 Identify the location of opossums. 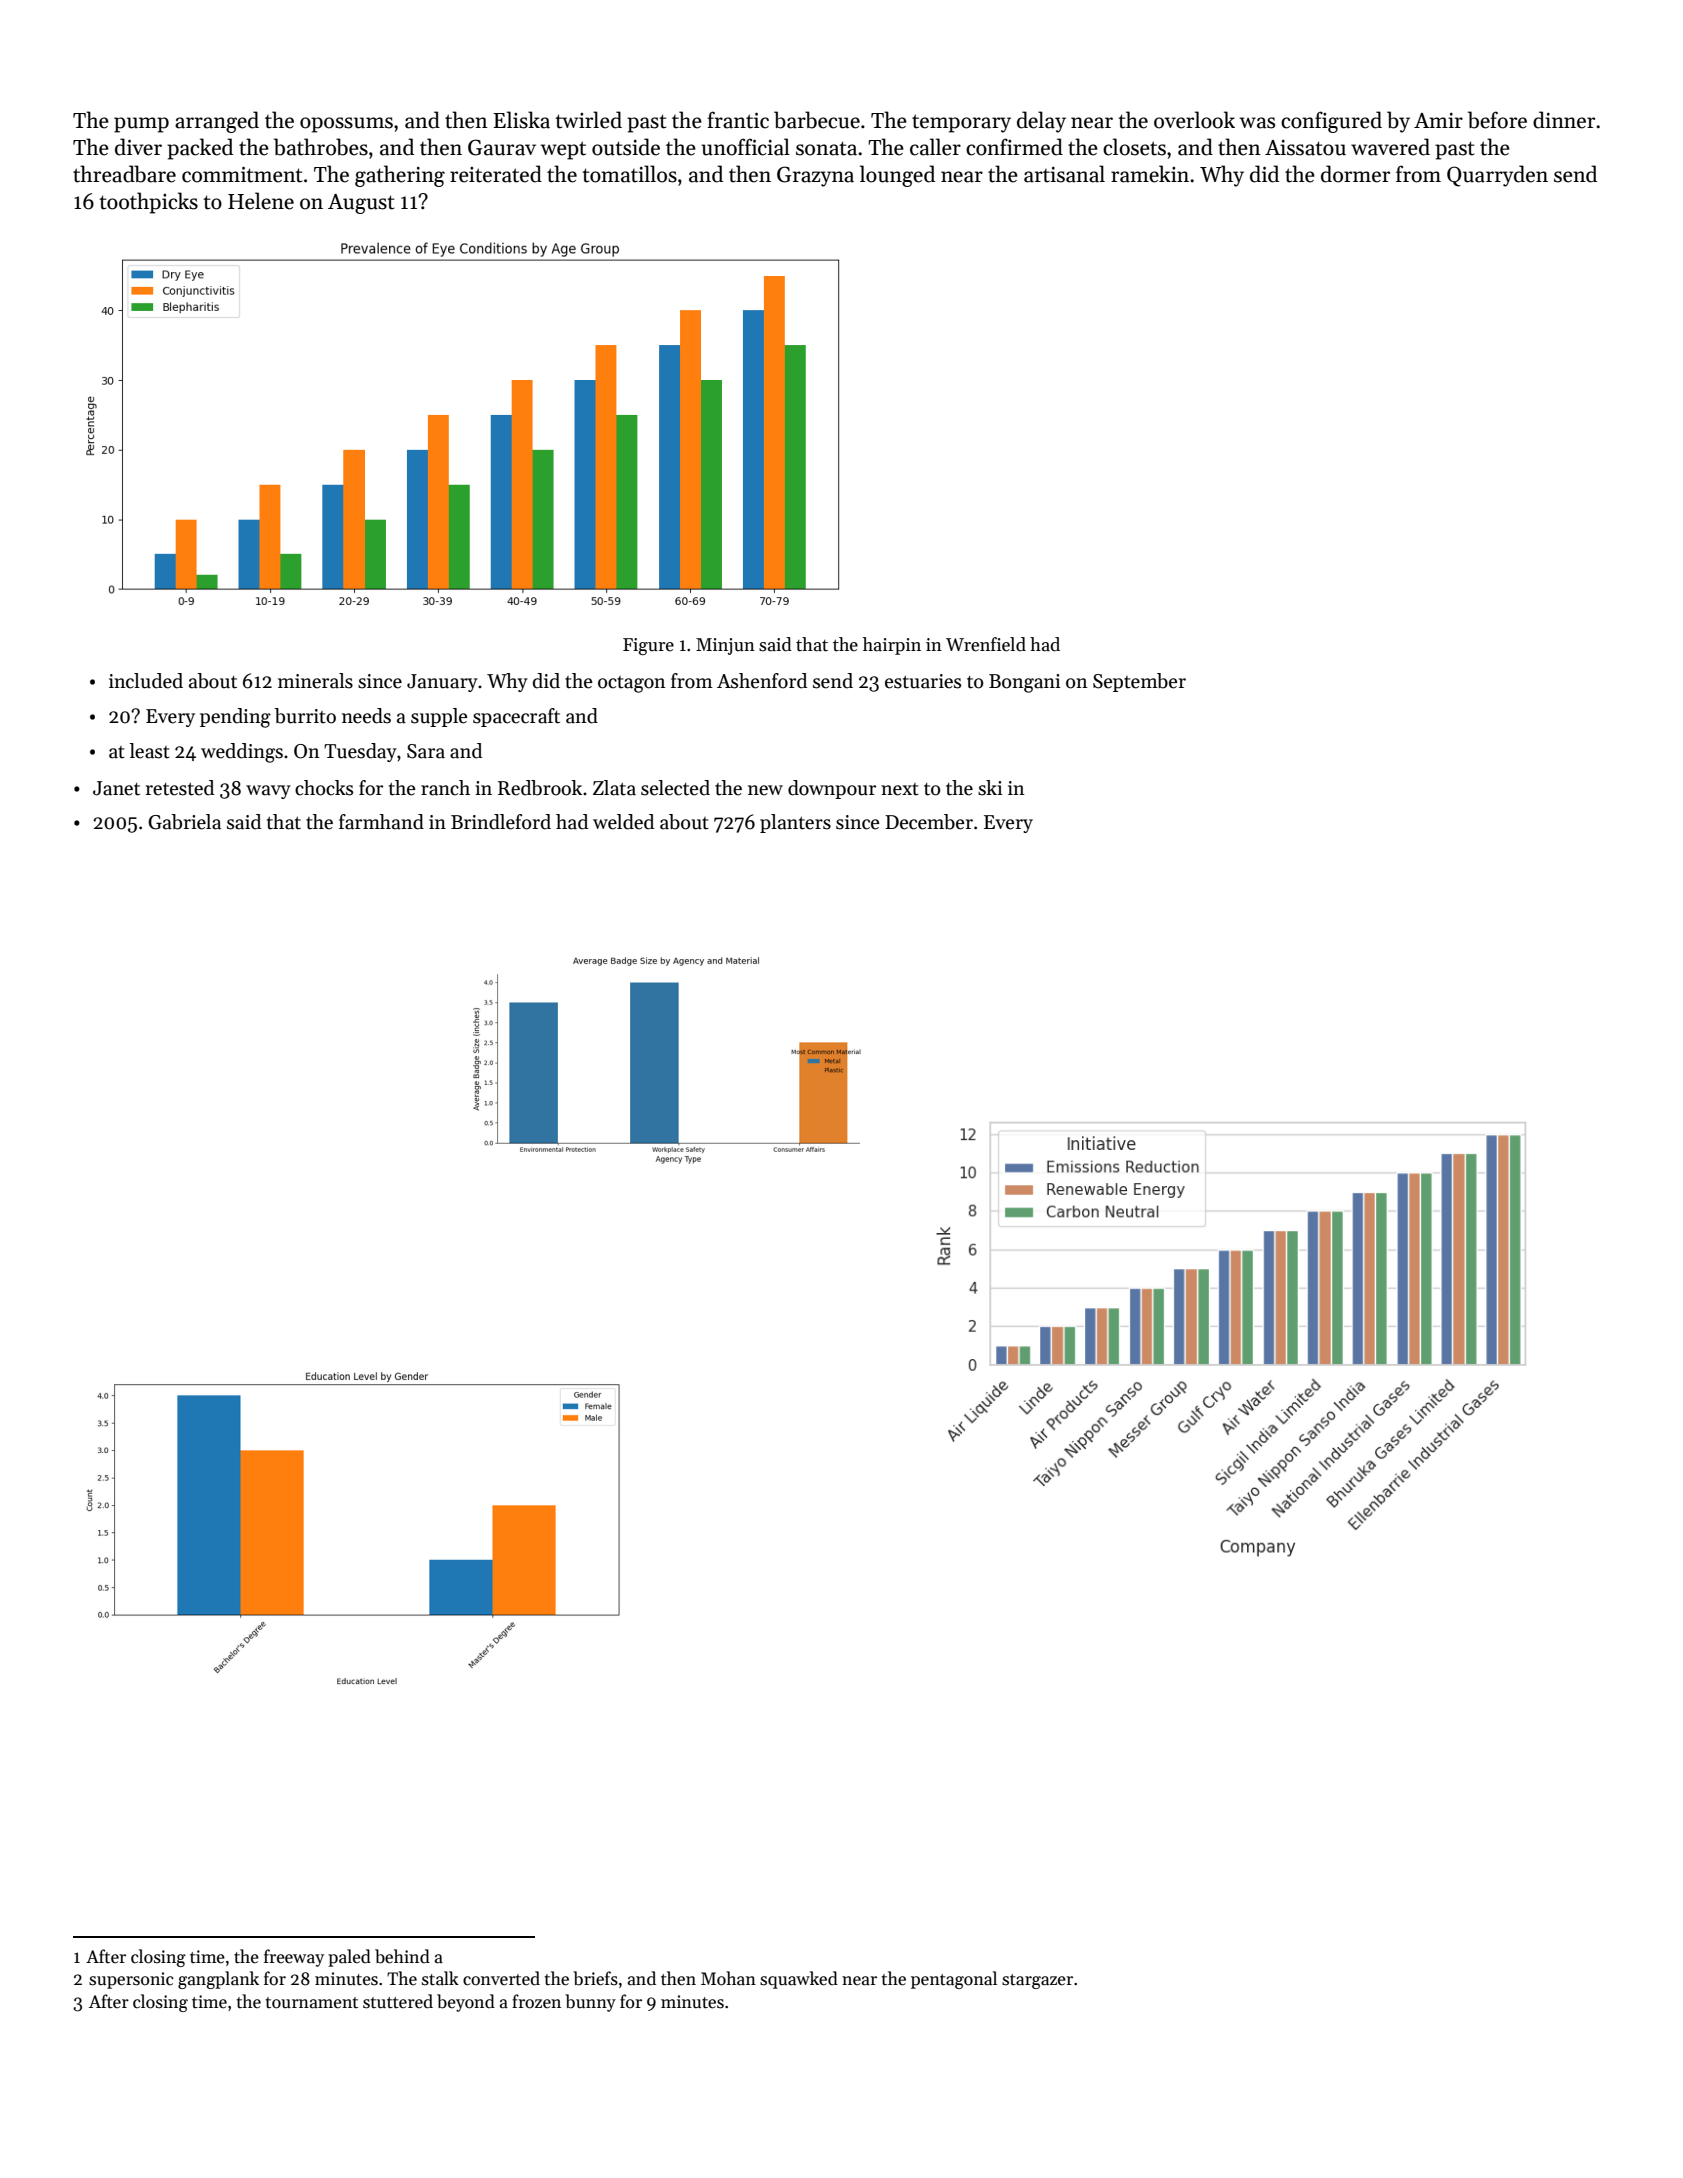
(346, 125).
